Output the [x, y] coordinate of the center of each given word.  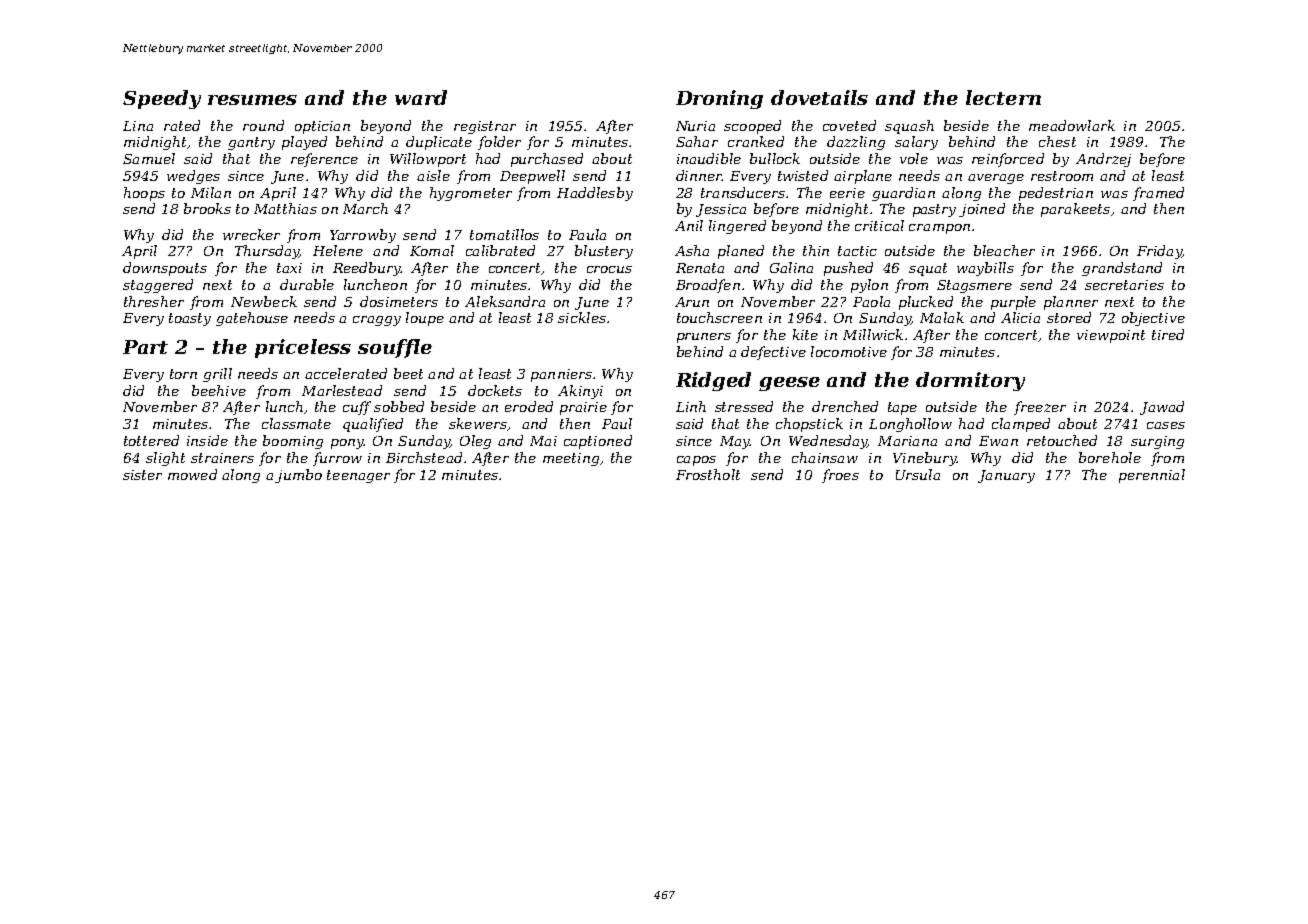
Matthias [285, 208]
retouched [1062, 440]
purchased [547, 160]
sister [142, 475]
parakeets [1075, 210]
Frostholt [708, 474]
